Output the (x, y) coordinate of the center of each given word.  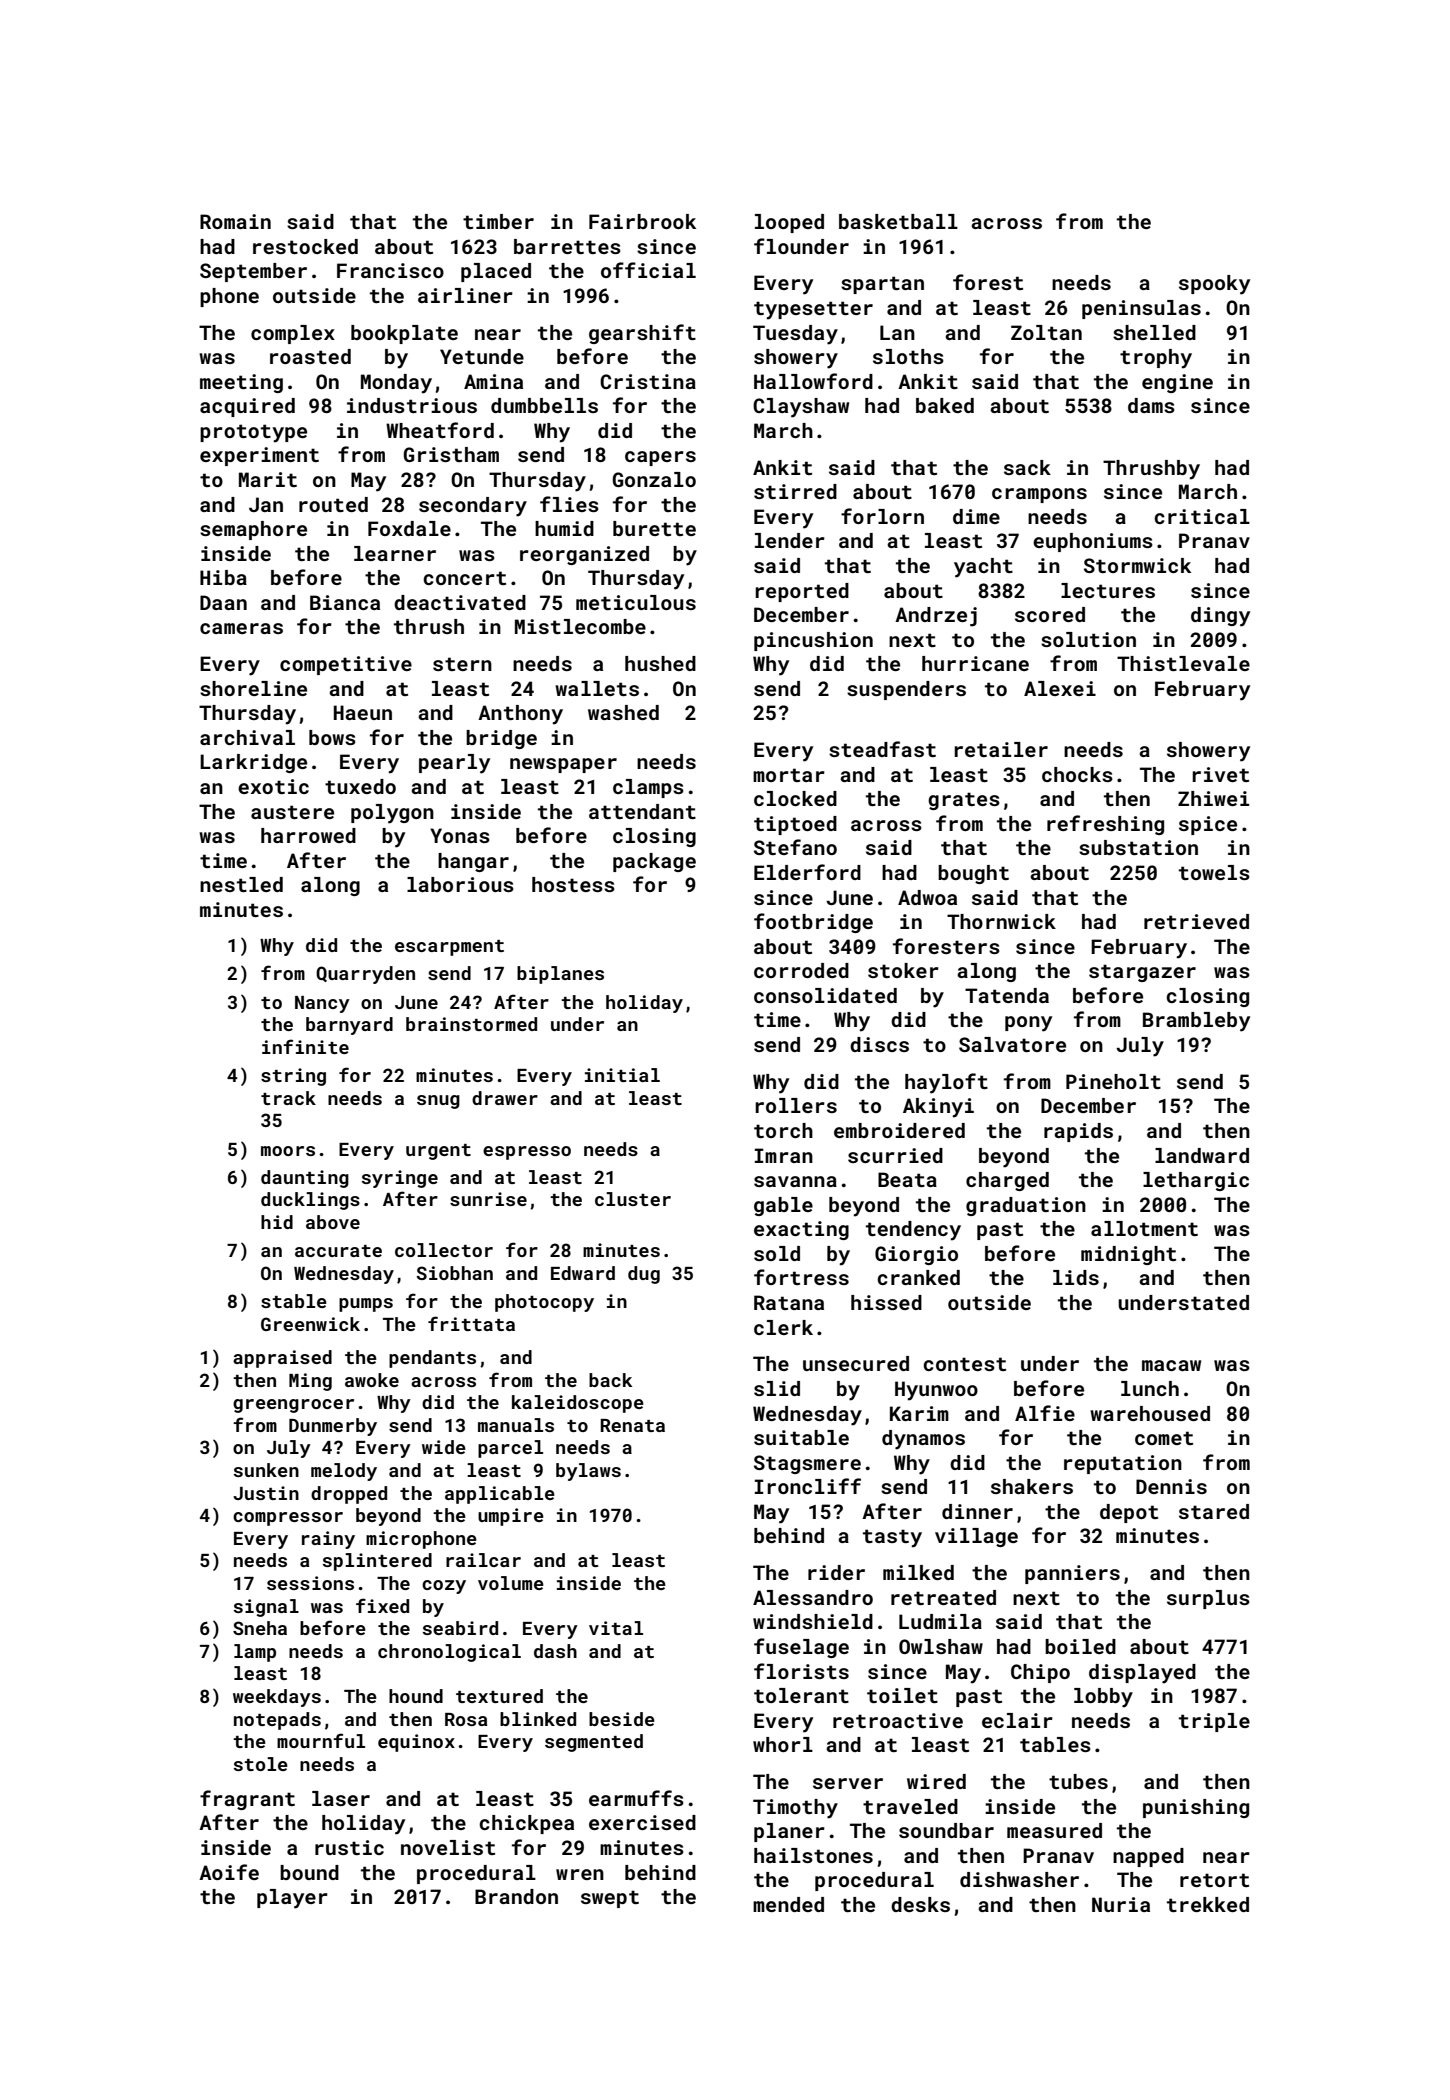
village (976, 1537)
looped (789, 223)
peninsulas (1141, 309)
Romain (235, 221)
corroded (801, 970)
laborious (460, 884)
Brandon (516, 1896)
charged (1007, 1181)
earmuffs (636, 1798)
